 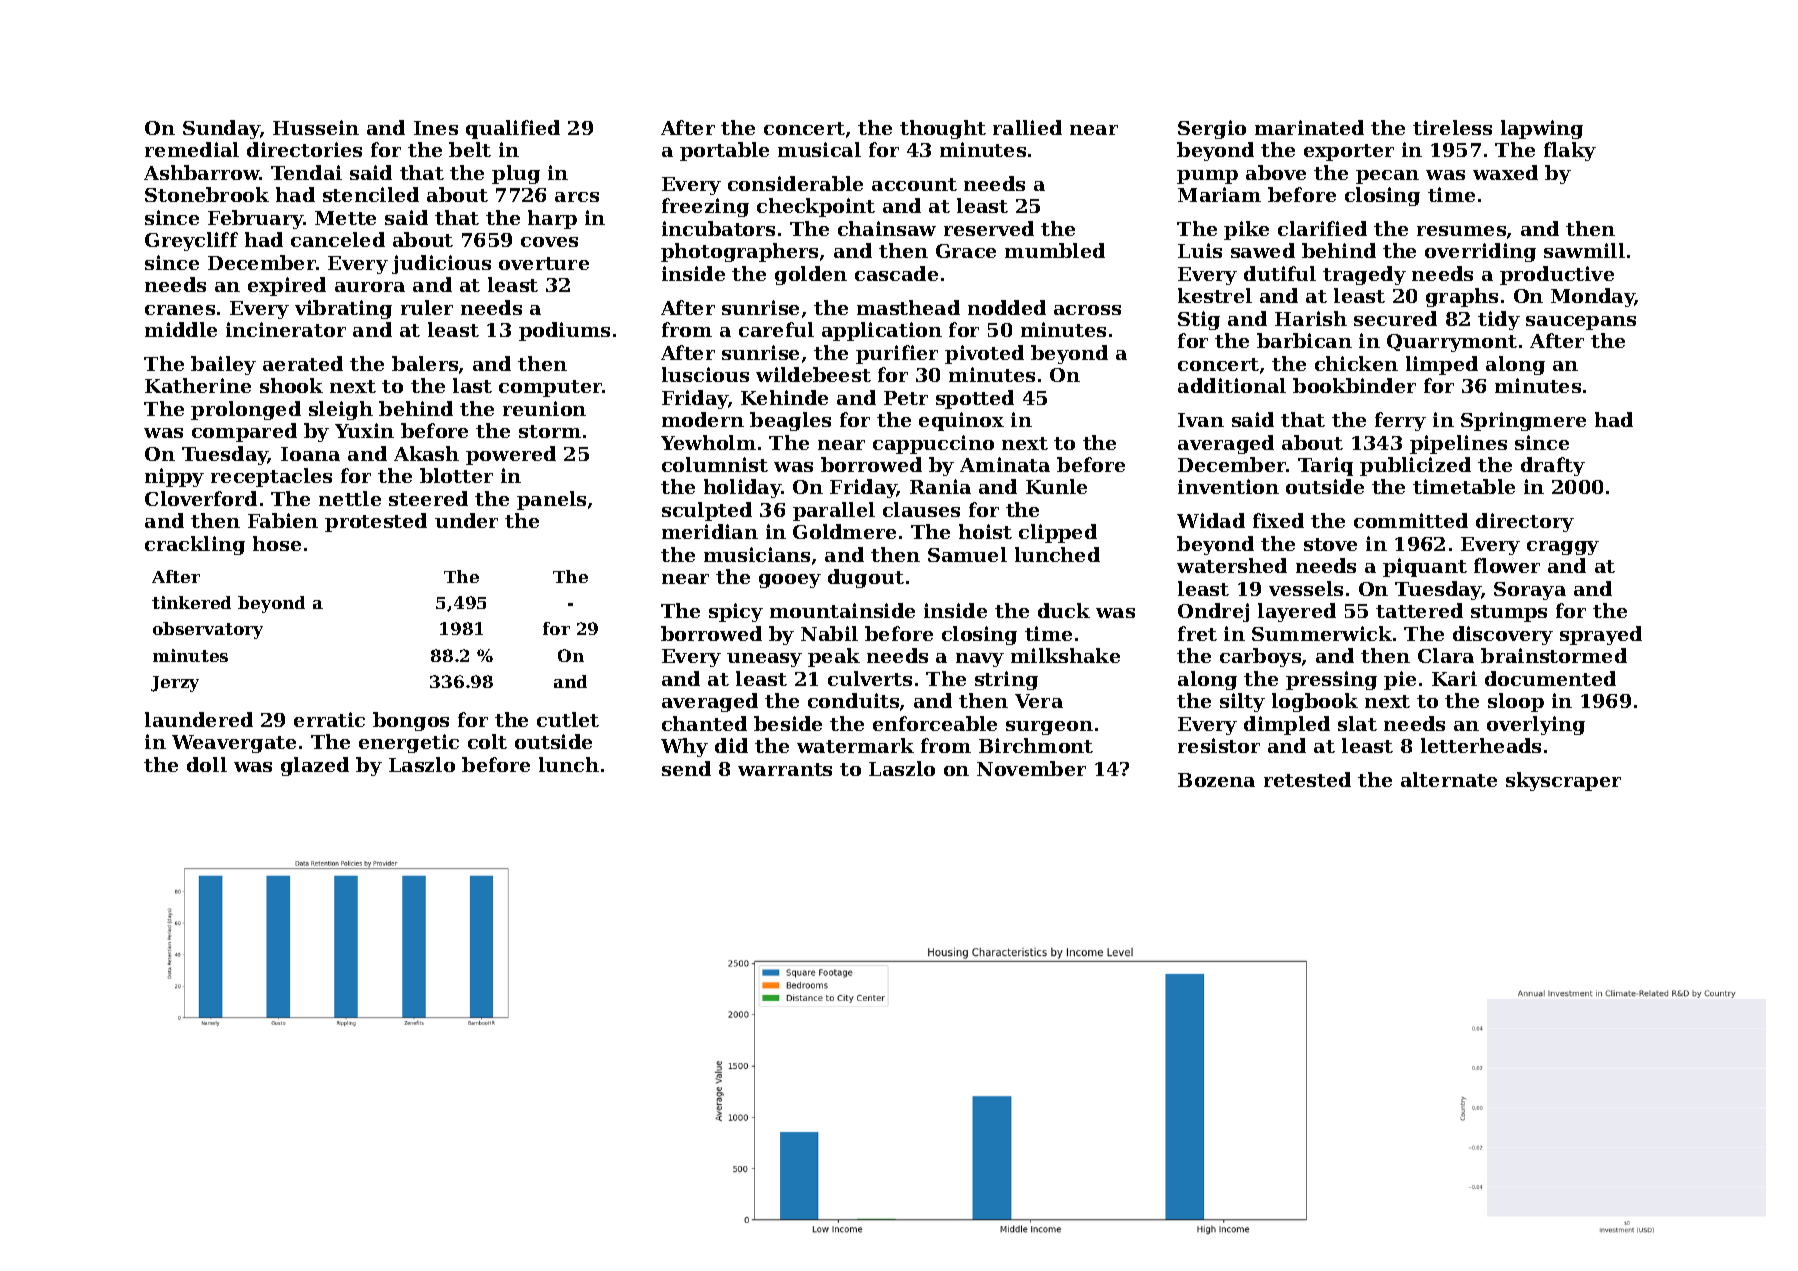 I want to click on resumes, so click(x=1461, y=231).
